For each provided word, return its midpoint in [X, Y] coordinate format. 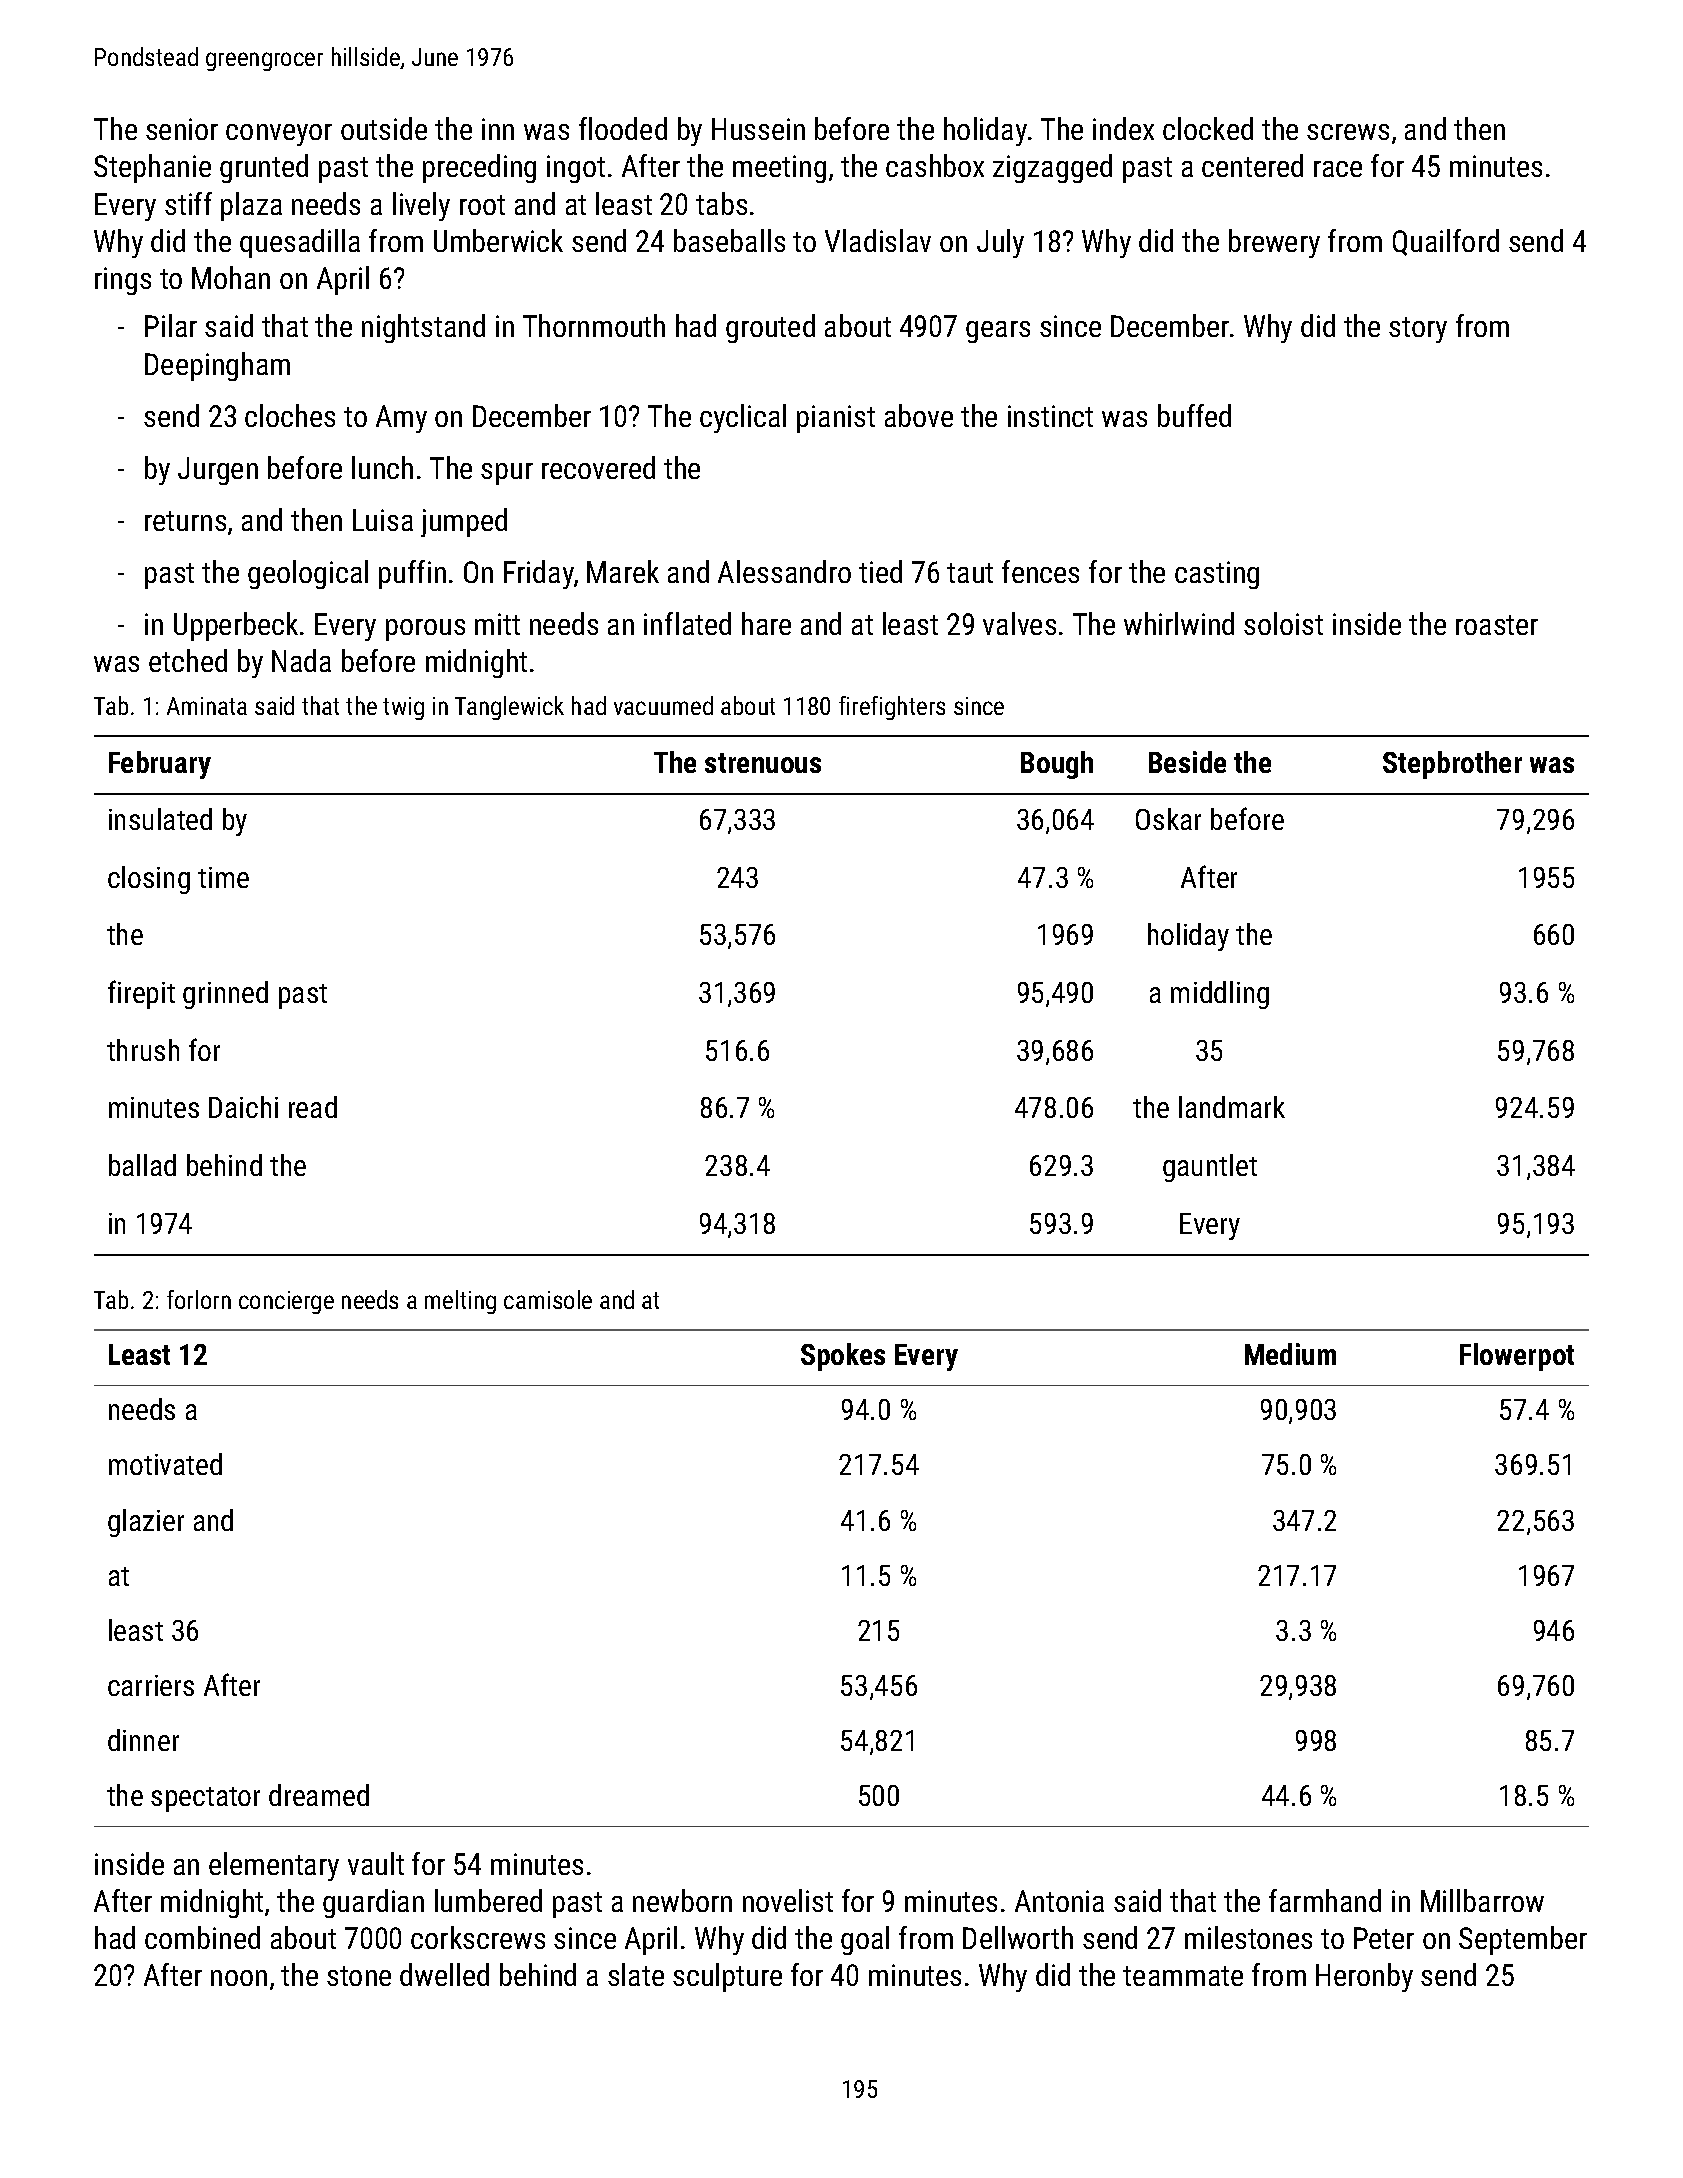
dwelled [444, 1974]
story [1418, 330]
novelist [788, 1900]
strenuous [763, 763]
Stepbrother [1452, 765]
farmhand [1325, 1900]
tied [880, 571]
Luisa [383, 520]
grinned [225, 995]
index [1123, 128]
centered [1252, 165]
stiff [188, 203]
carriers [151, 1685]
